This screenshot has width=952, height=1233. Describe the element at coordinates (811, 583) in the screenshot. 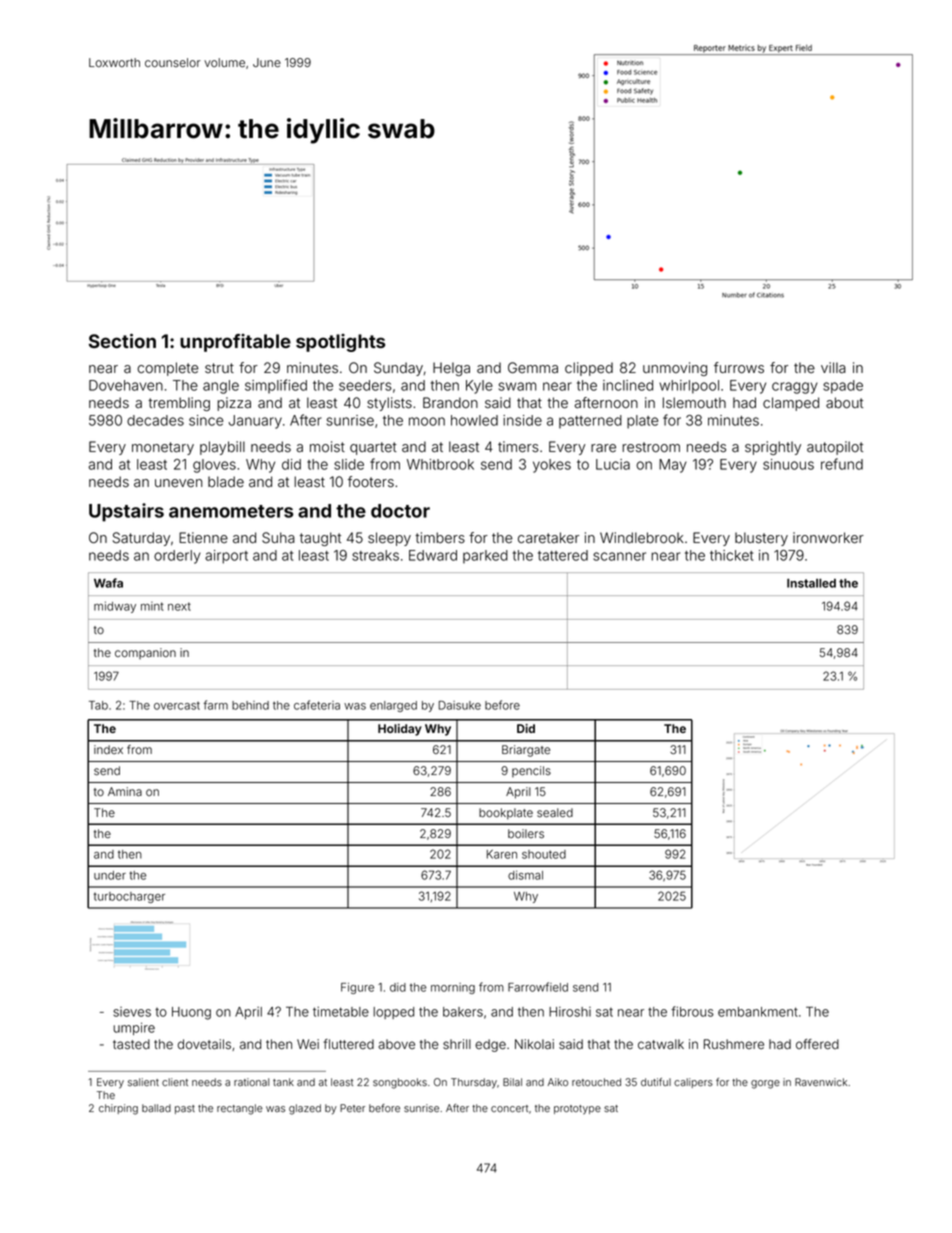

I see `Installed` at that location.
